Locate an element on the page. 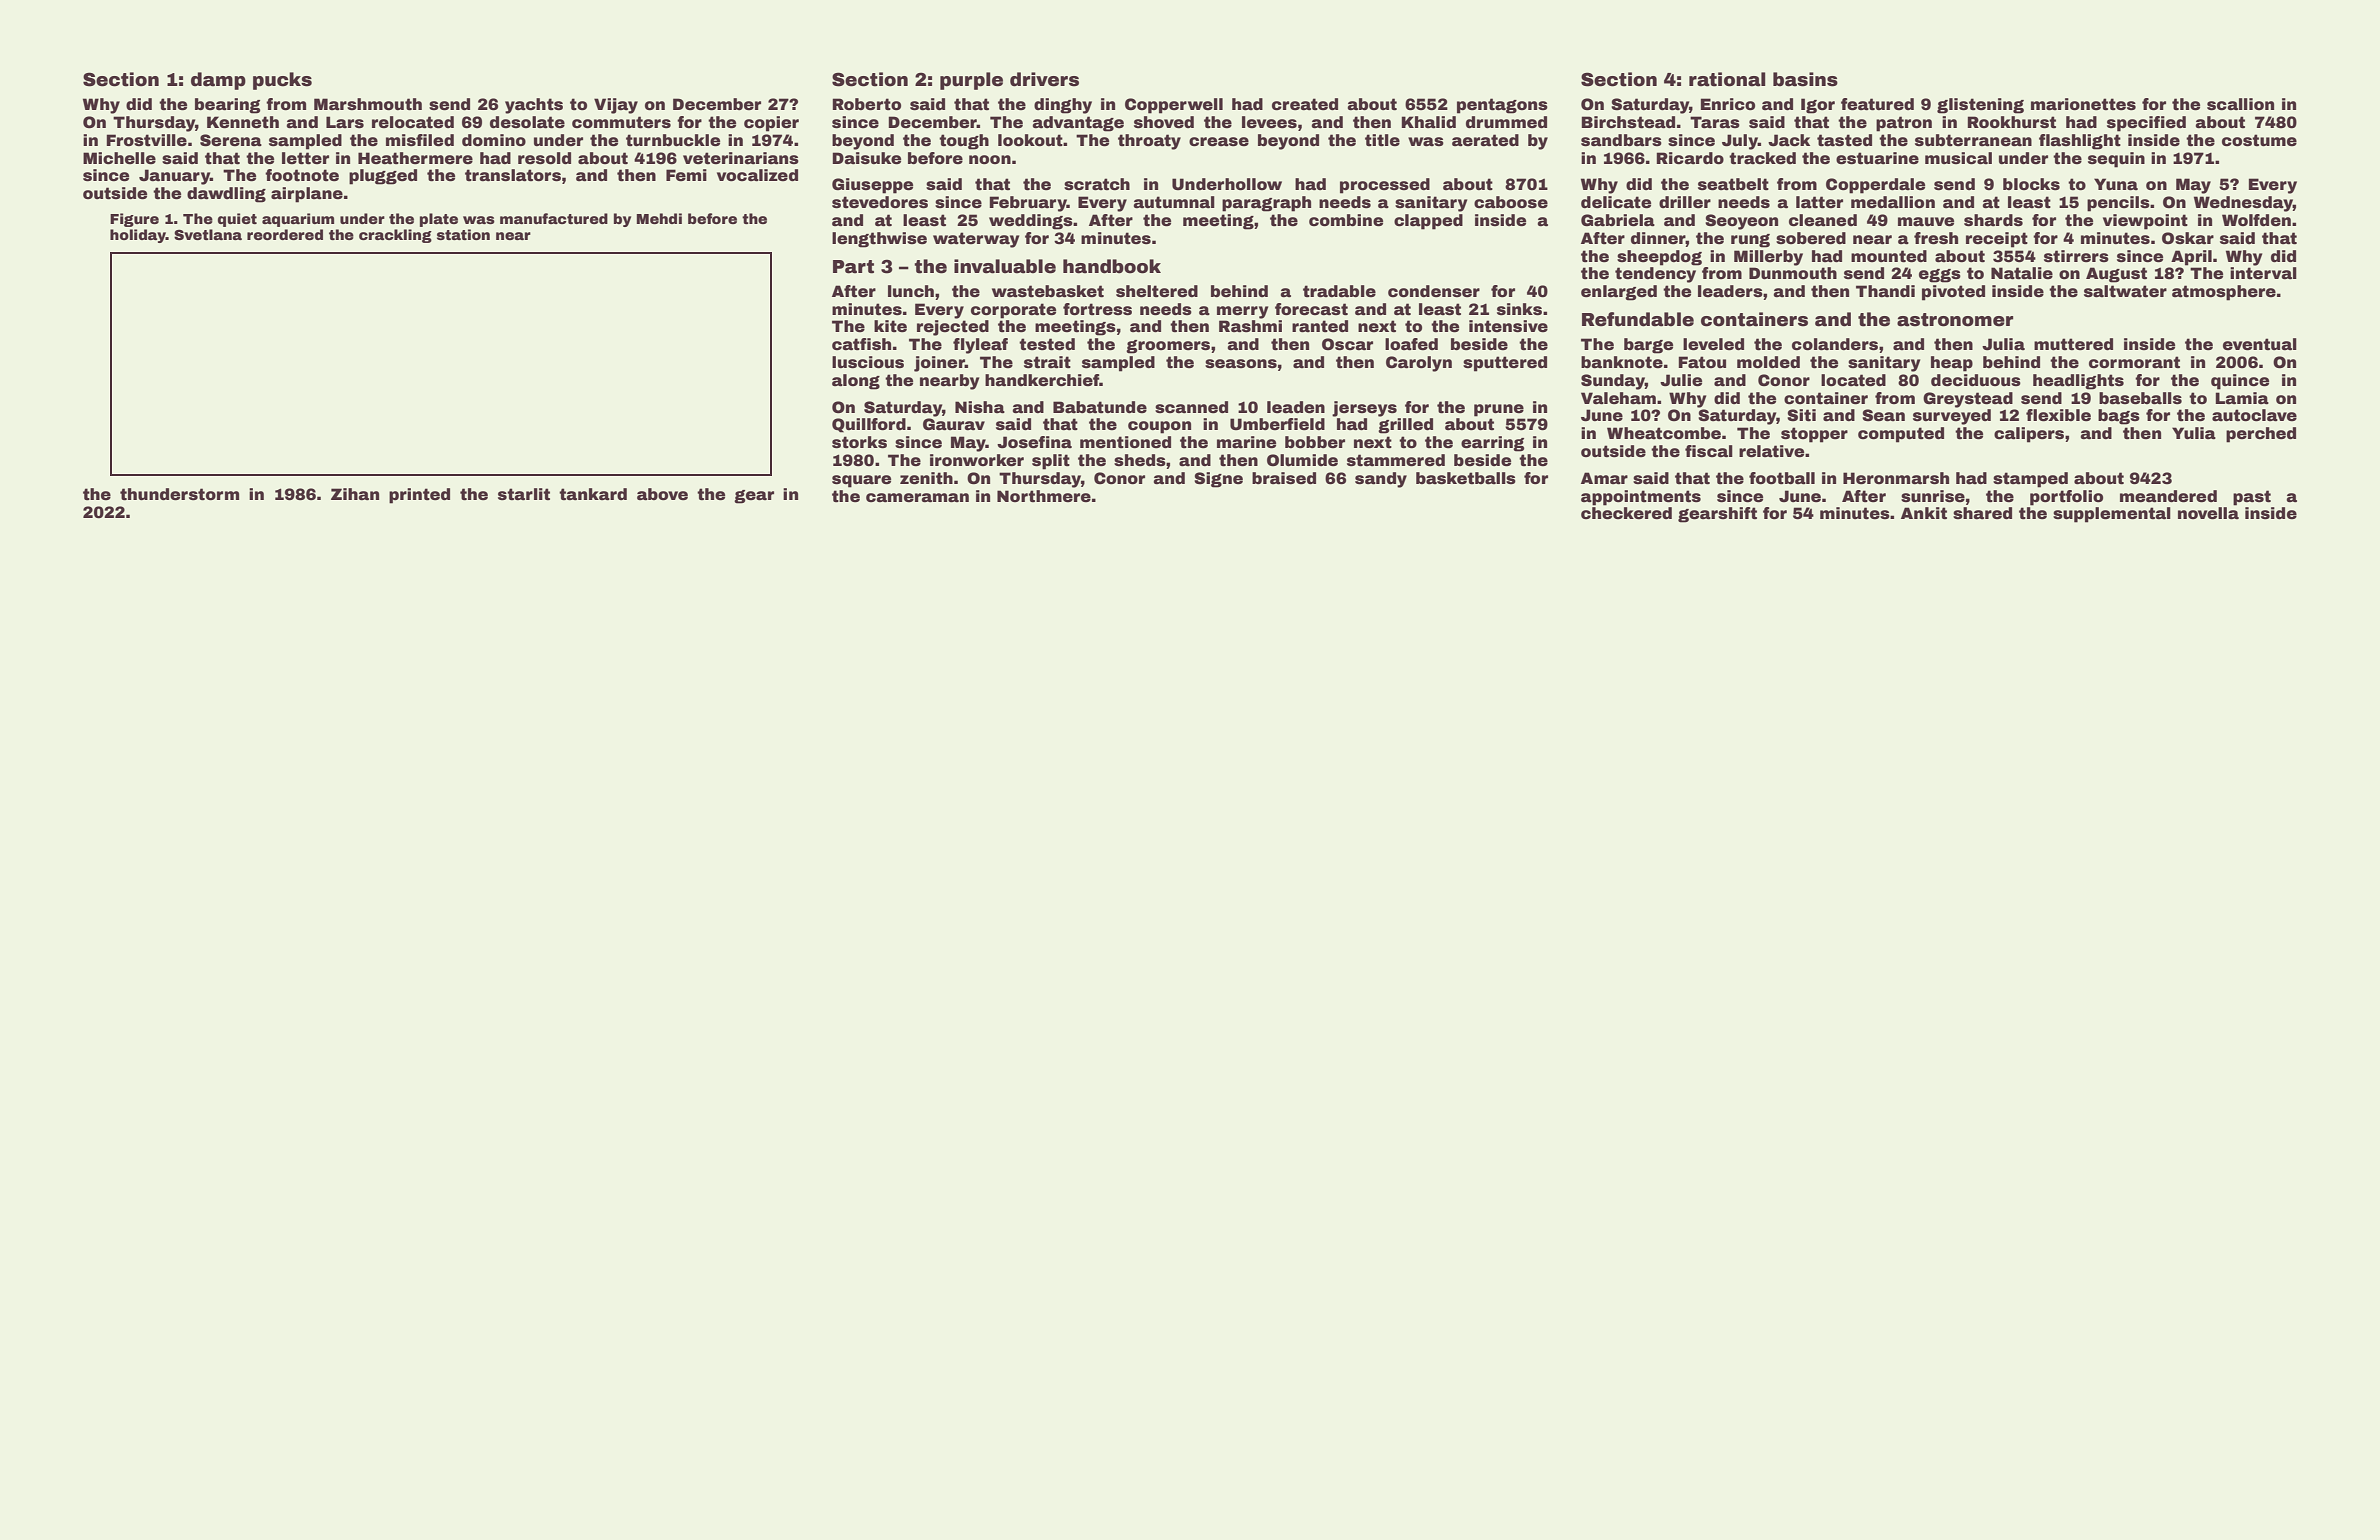 This document has width=2380, height=1540. basins is located at coordinates (1805, 79).
